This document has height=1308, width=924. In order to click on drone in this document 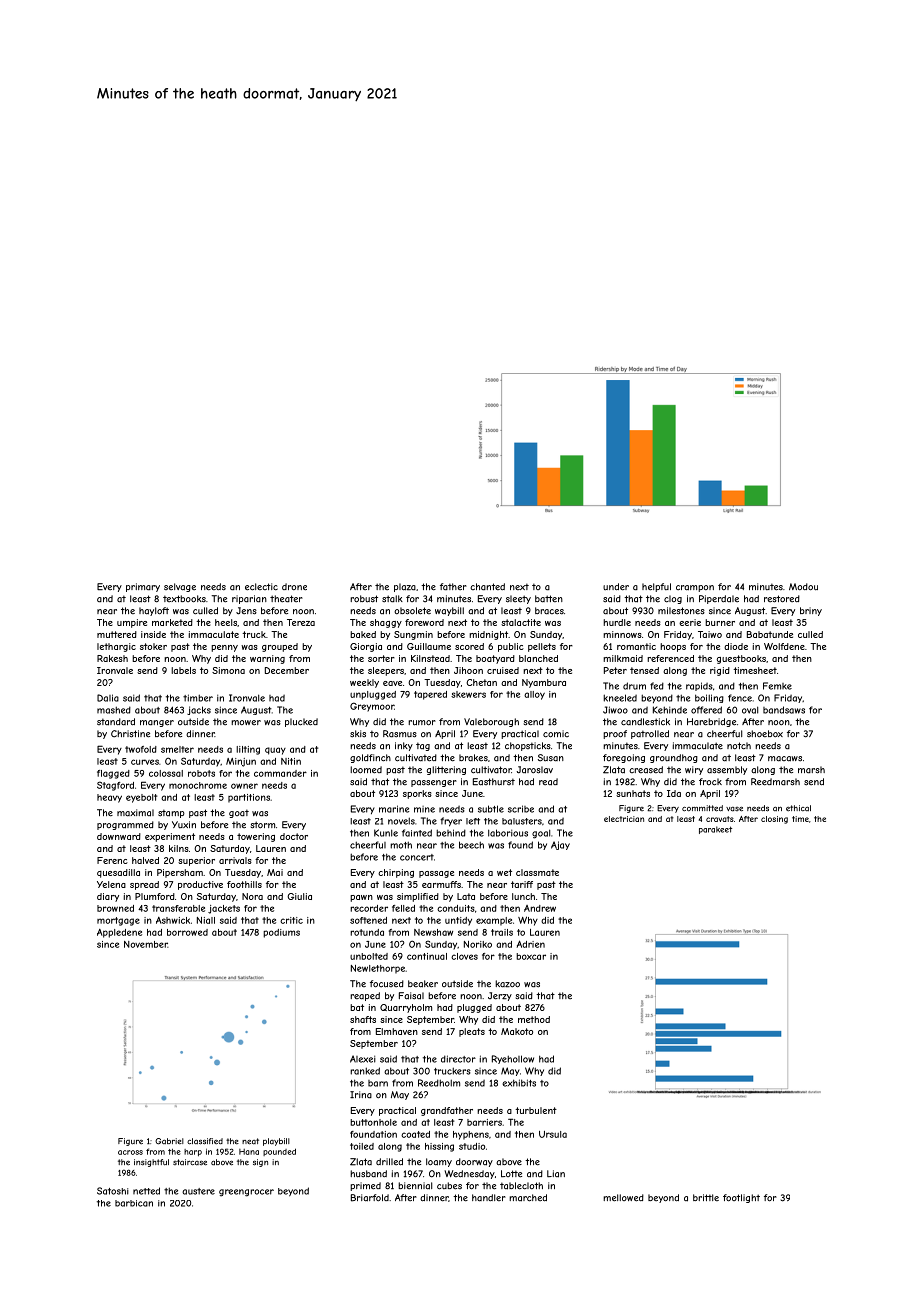, I will do `click(294, 587)`.
